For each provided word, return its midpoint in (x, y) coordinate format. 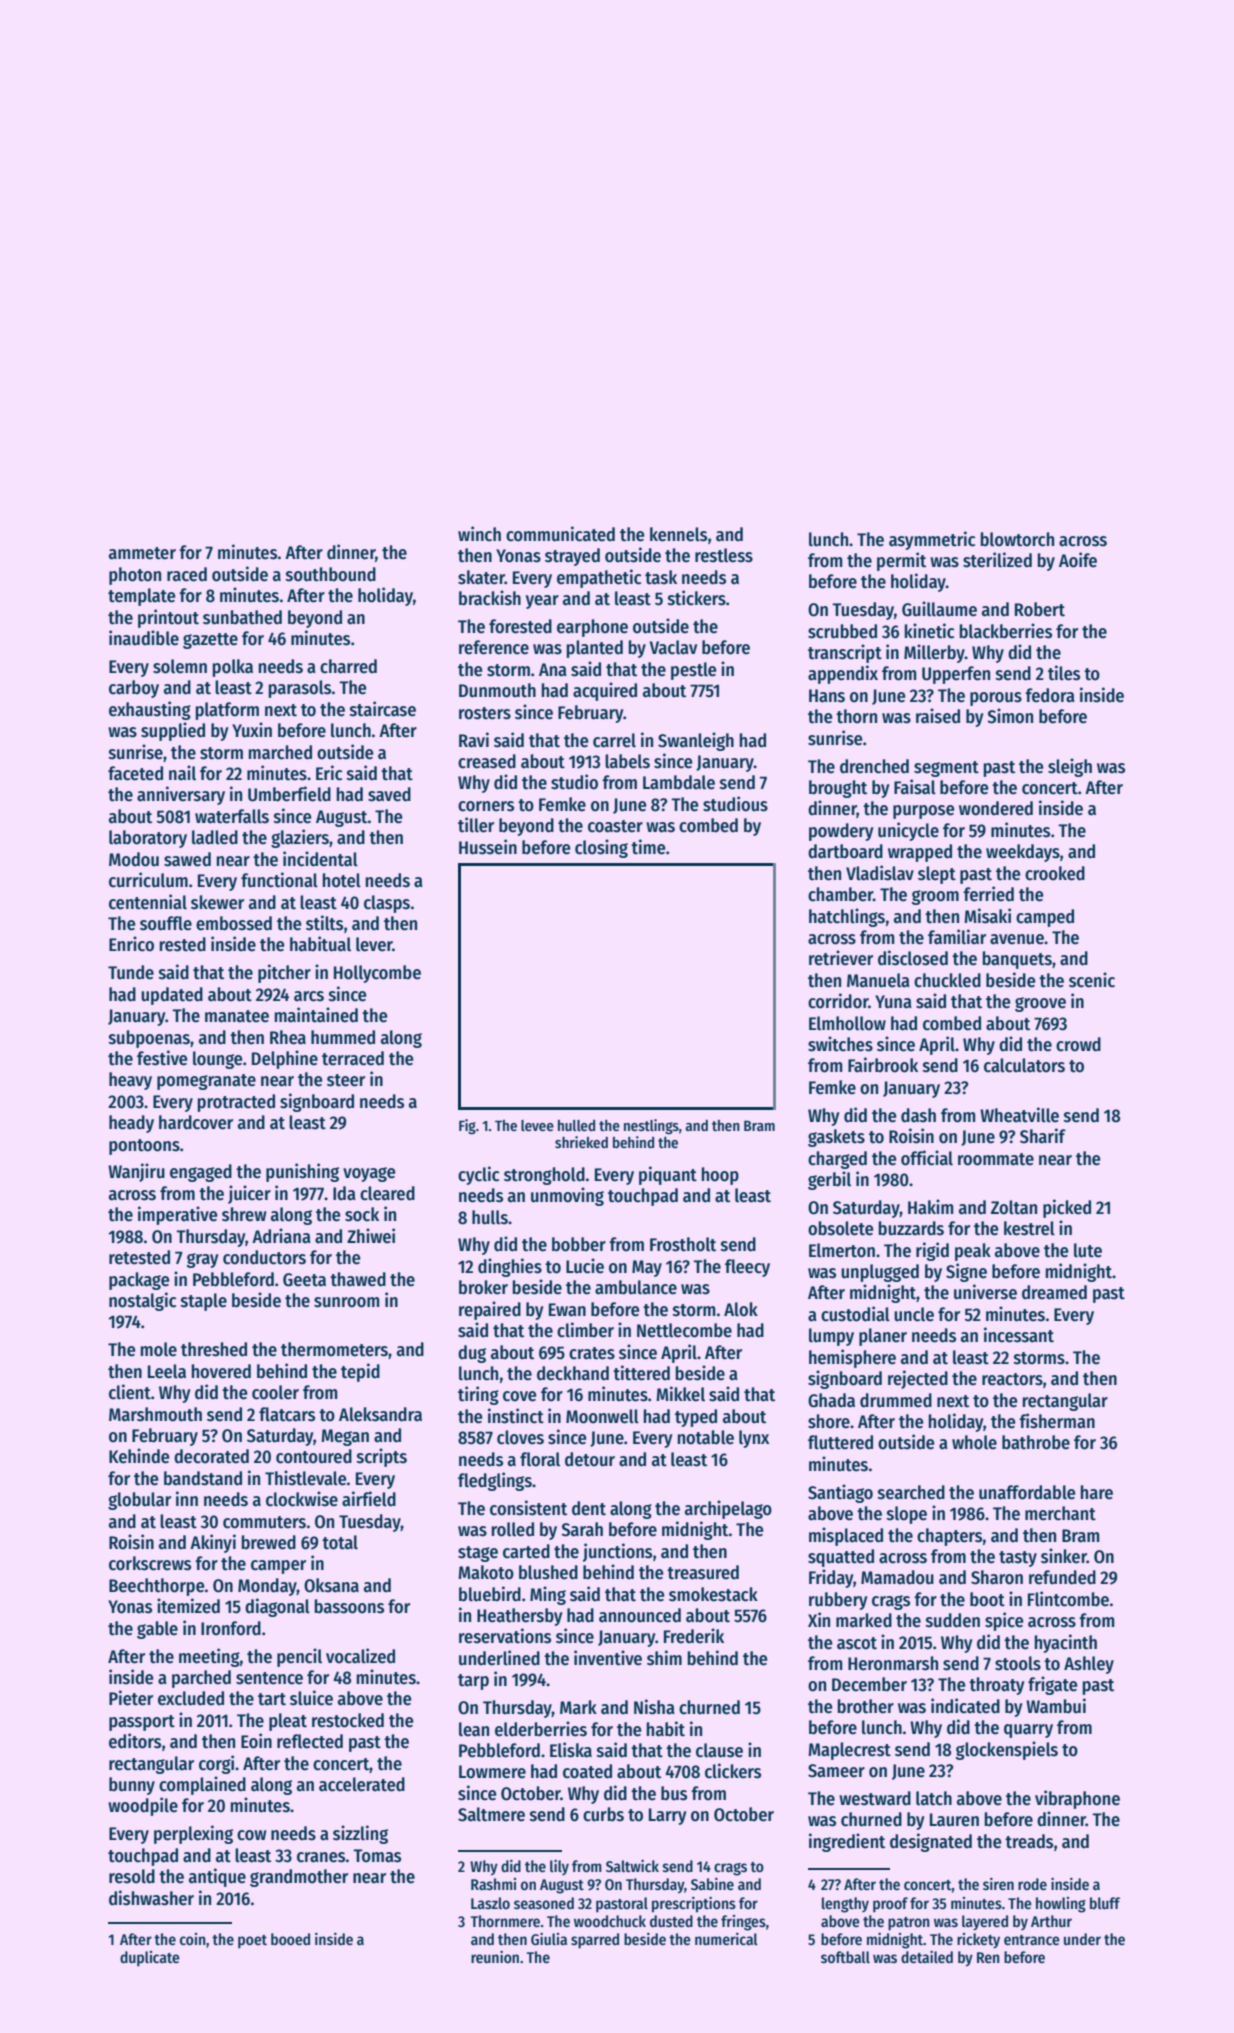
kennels (678, 534)
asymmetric (932, 540)
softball (845, 1957)
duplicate (150, 1959)
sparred (595, 1941)
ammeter (142, 553)
